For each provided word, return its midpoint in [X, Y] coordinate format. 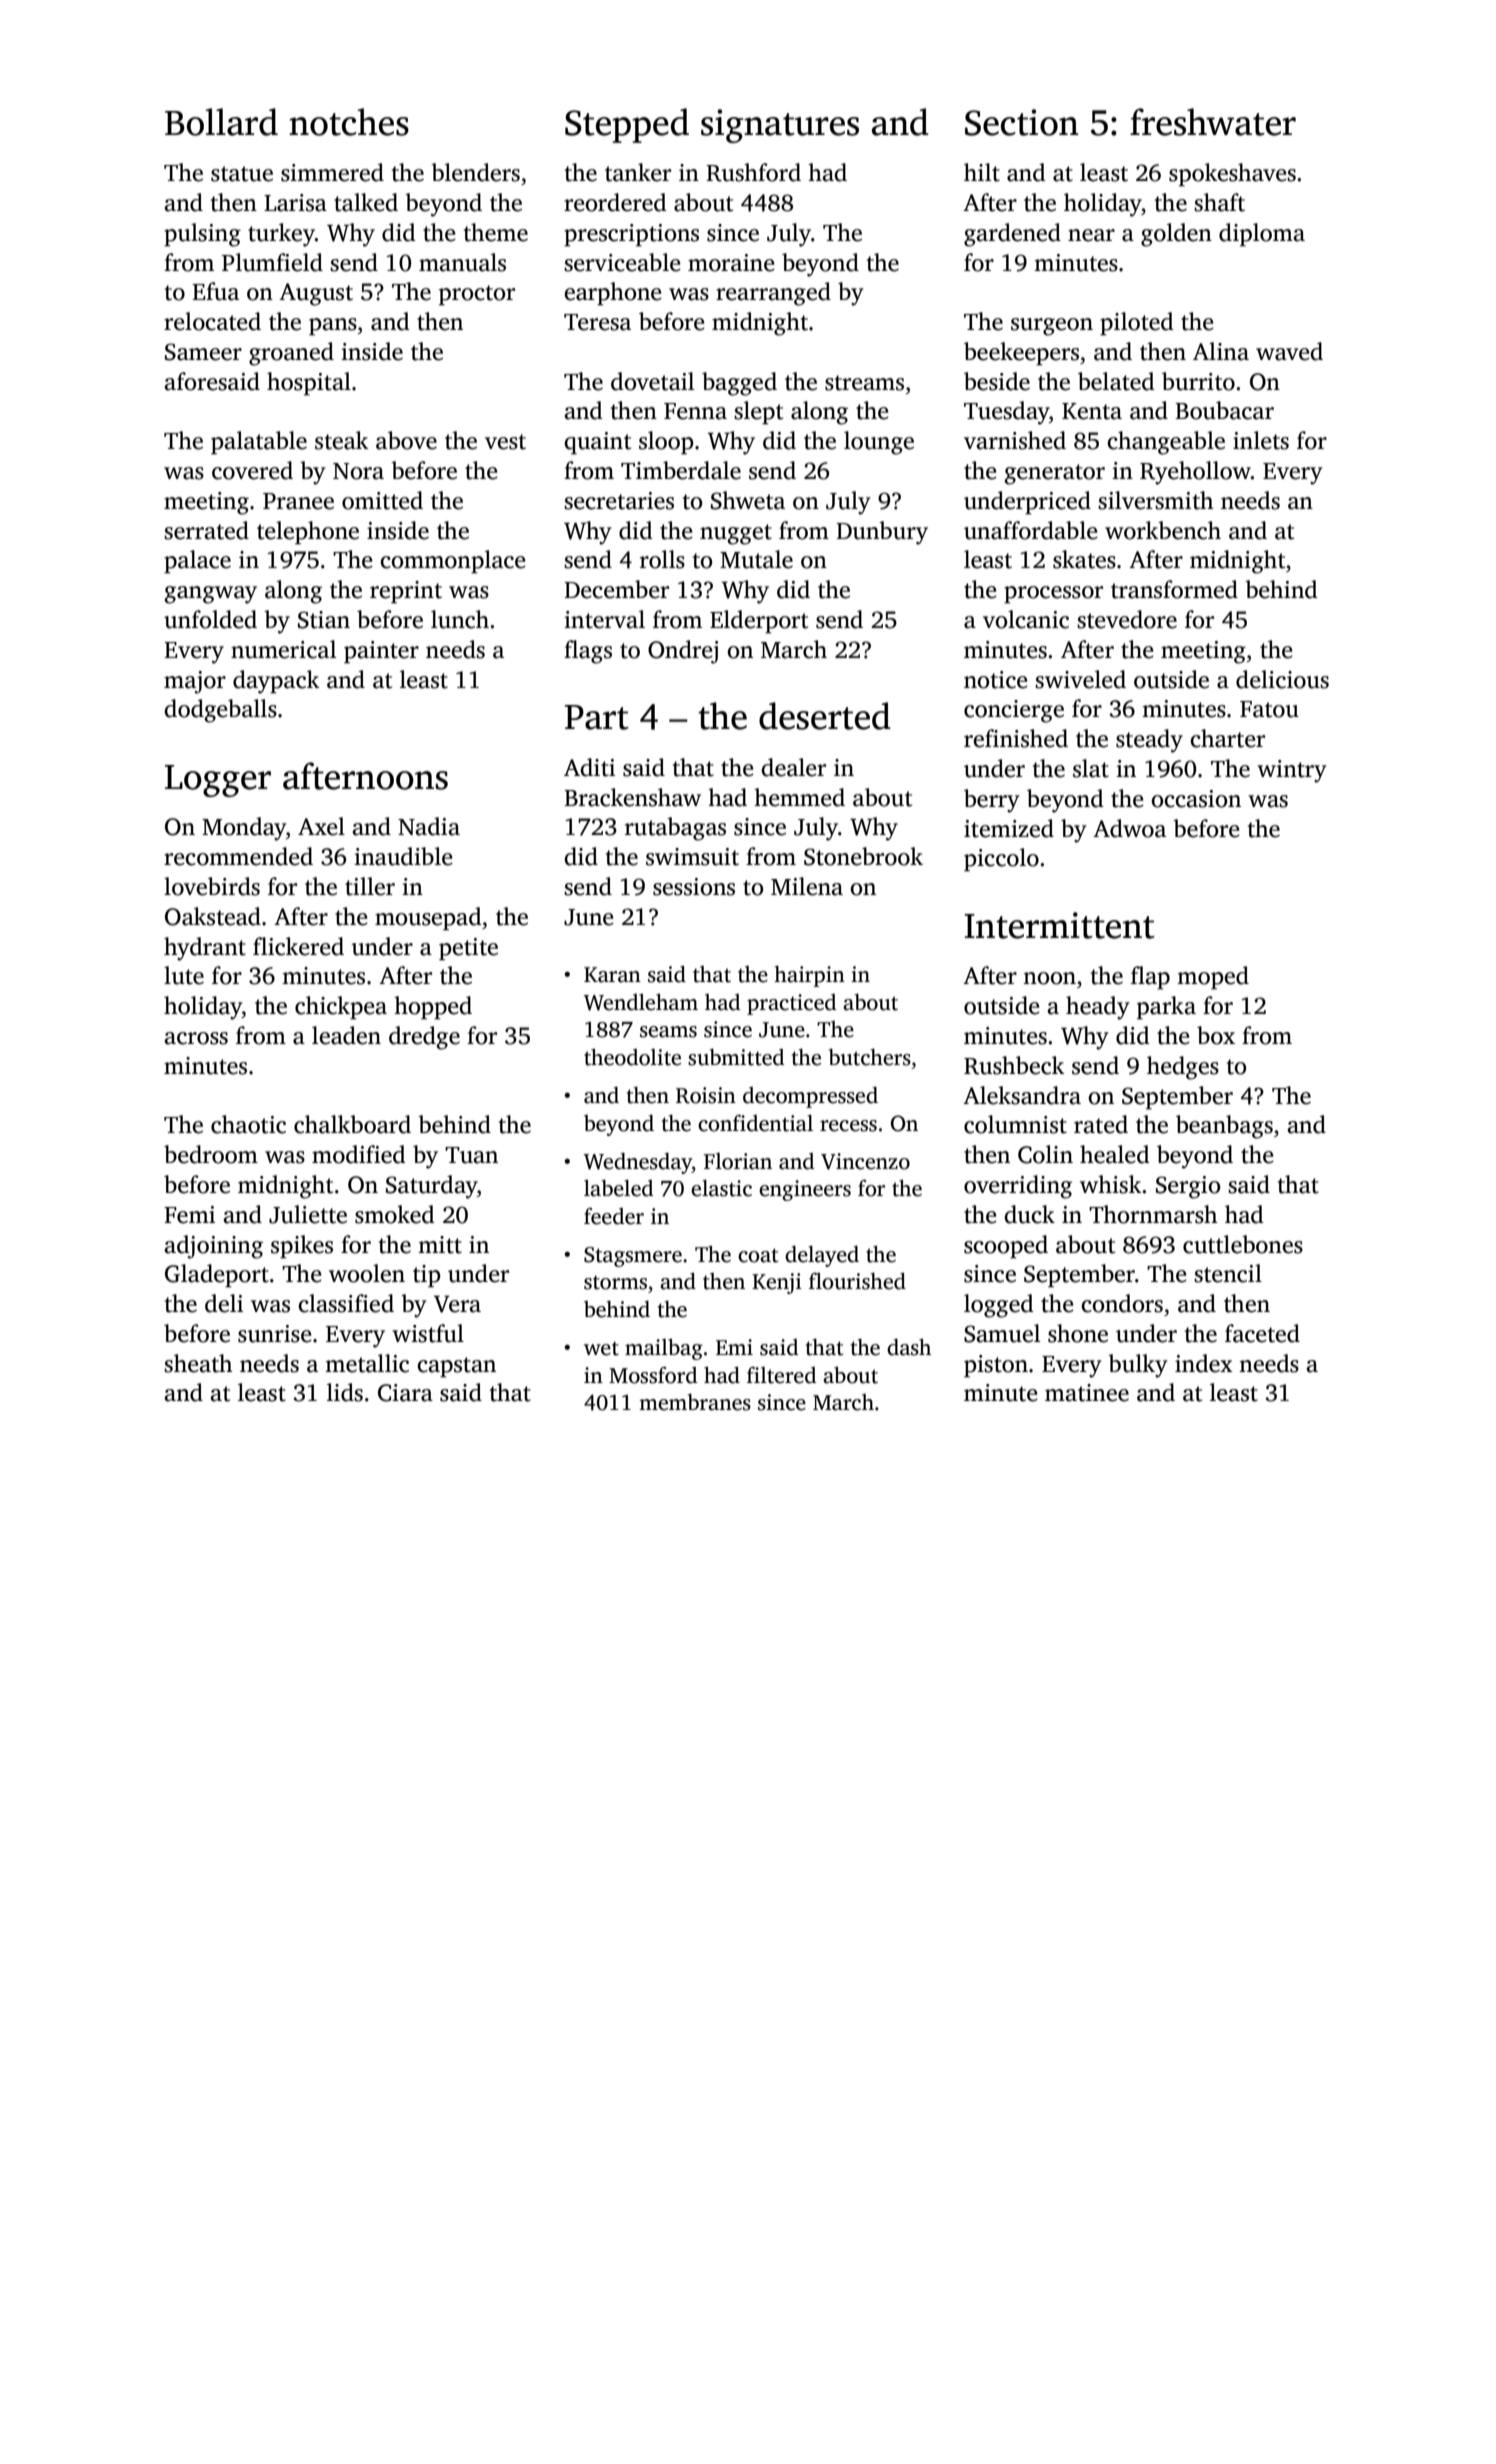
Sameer [203, 352]
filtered [781, 1375]
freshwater [1213, 122]
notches [349, 122]
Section [1022, 122]
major [195, 682]
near [1091, 235]
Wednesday [638, 1163]
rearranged [773, 294]
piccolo [1001, 860]
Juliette [308, 1214]
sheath [198, 1363]
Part [597, 717]
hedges [1183, 1068]
